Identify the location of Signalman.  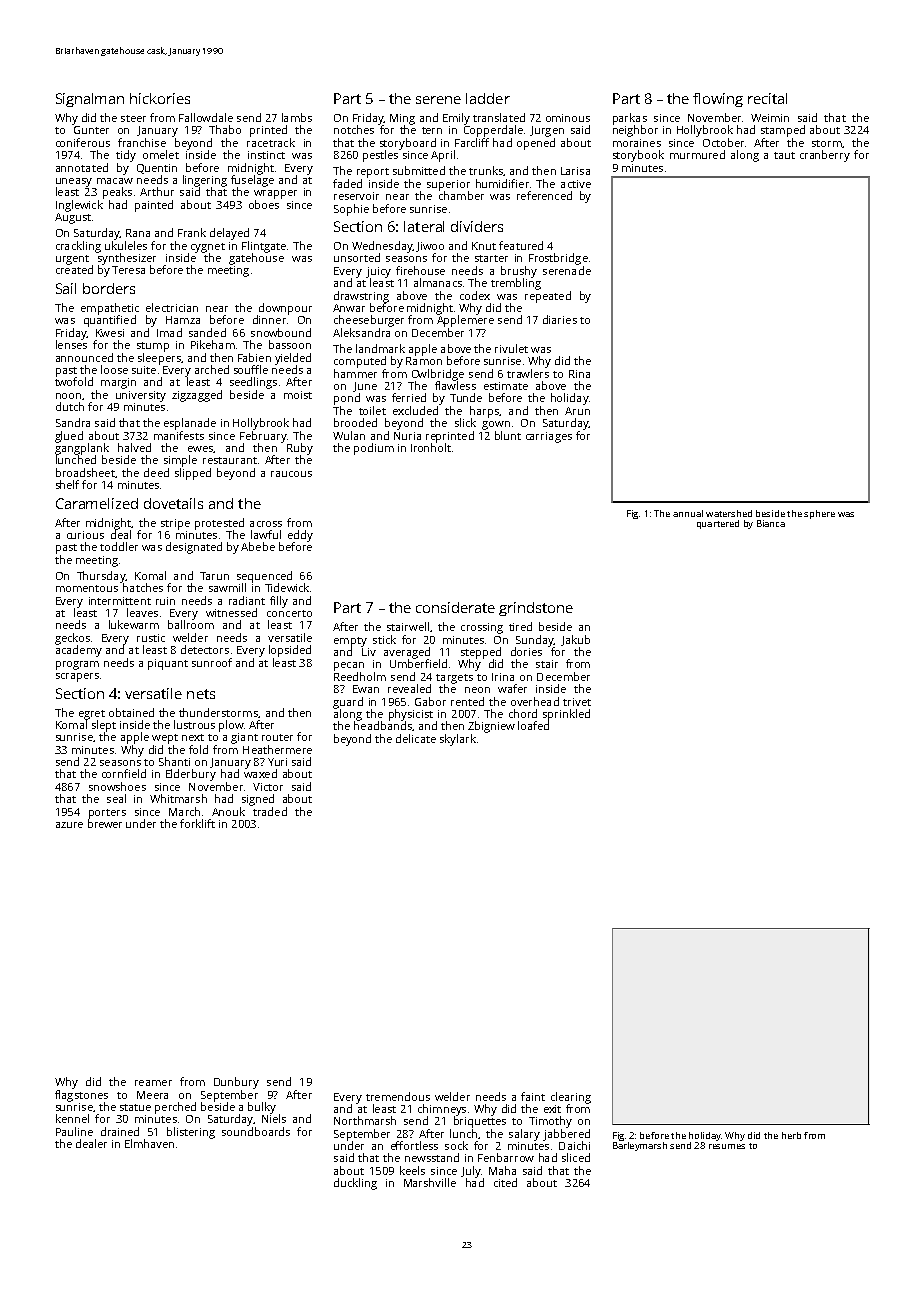
(90, 100).
